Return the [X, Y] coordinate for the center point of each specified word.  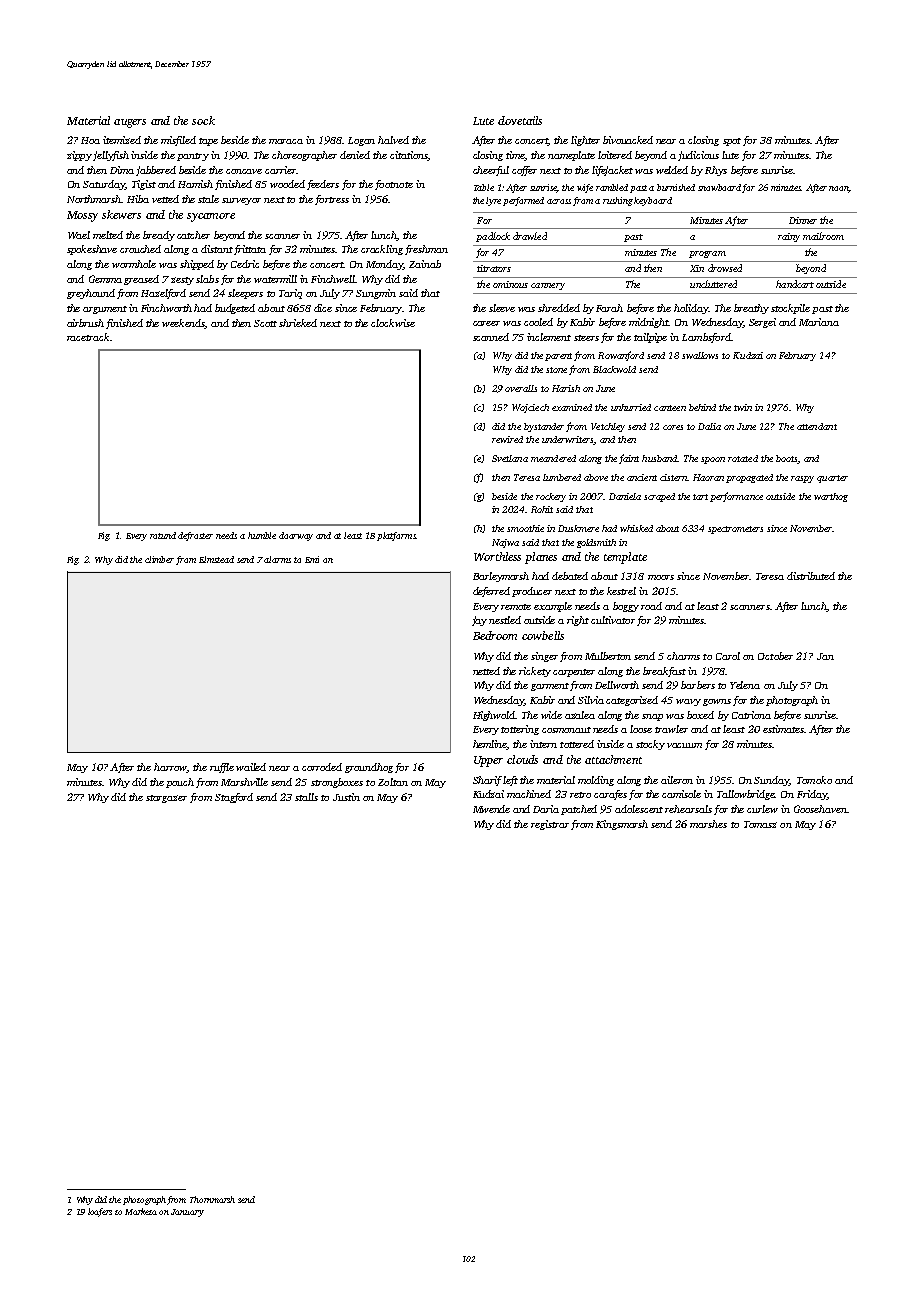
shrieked [298, 323]
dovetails [520, 120]
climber [159, 559]
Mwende [491, 809]
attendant [817, 426]
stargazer [166, 799]
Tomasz [760, 824]
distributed [811, 576]
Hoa [90, 140]
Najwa [505, 543]
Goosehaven [820, 809]
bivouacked [628, 140]
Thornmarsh [212, 1199]
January [187, 1213]
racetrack [88, 337]
